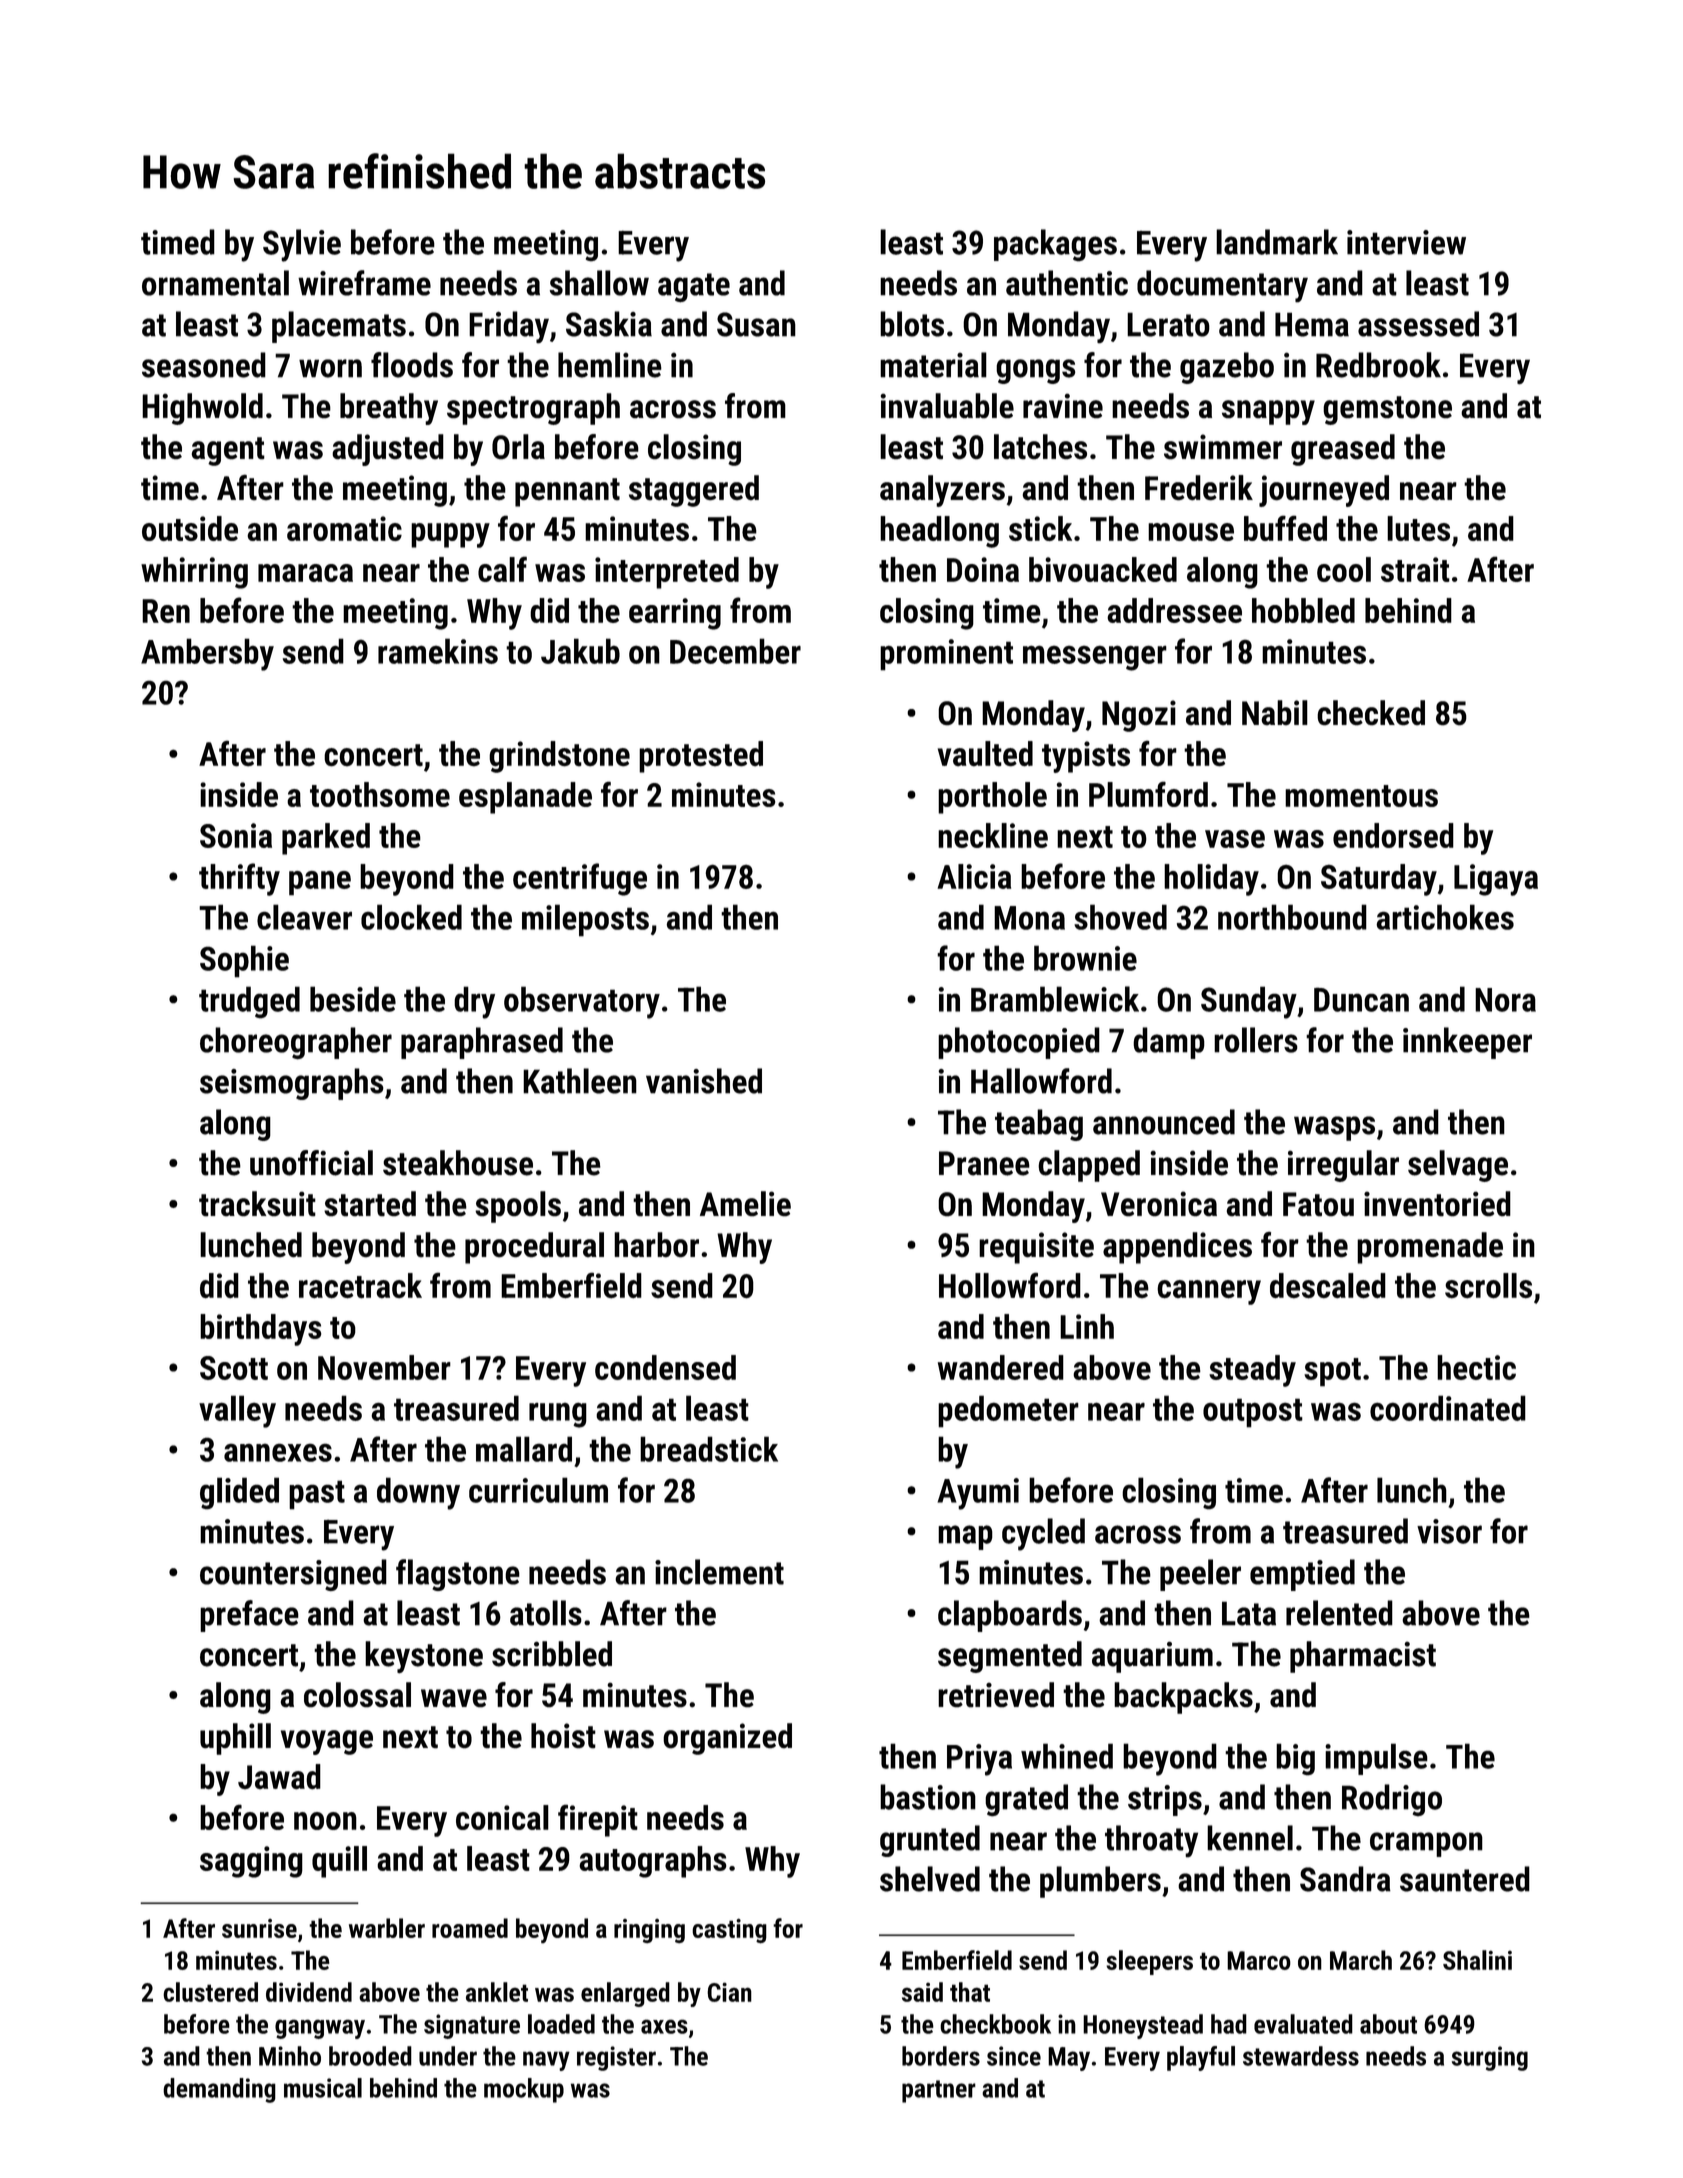 This page has width=1683, height=2178. What do you see at coordinates (360, 1286) in the page?
I see `racetrack` at bounding box center [360, 1286].
